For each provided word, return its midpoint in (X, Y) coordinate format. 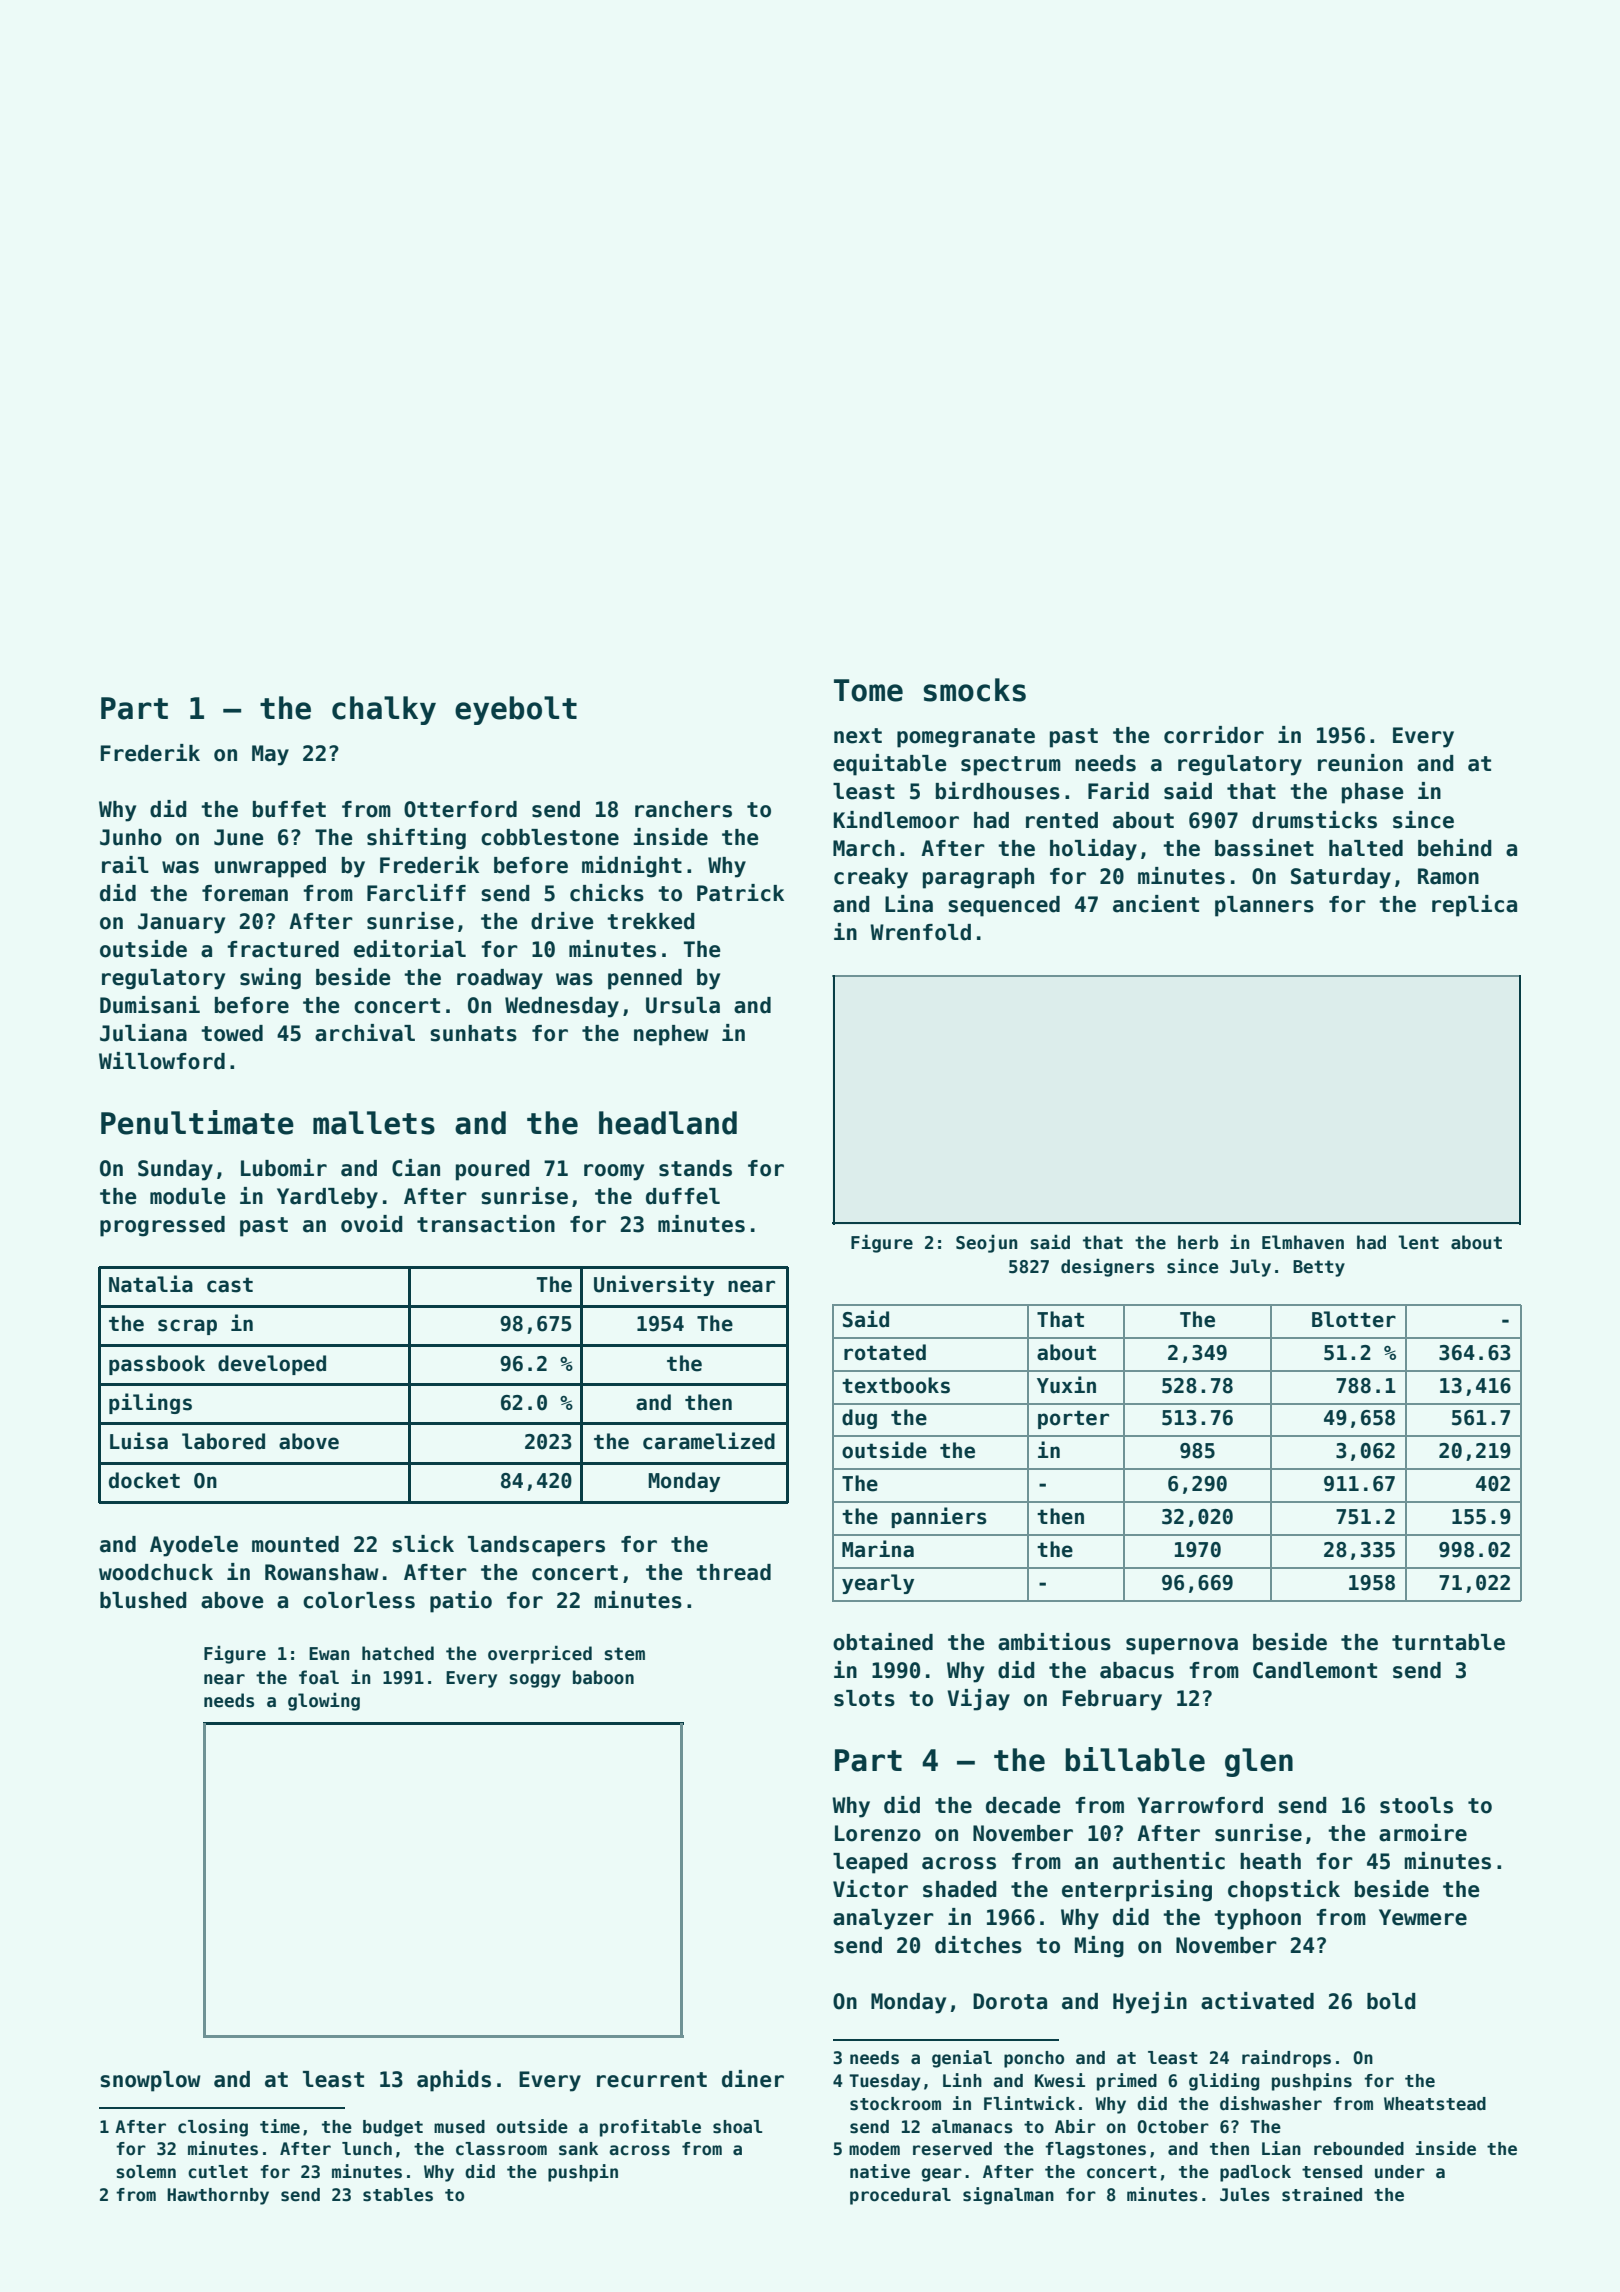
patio (461, 1602)
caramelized (709, 1441)
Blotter (1354, 1319)
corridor (1214, 735)
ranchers (683, 809)
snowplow (150, 2081)
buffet (289, 809)
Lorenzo (878, 1833)
